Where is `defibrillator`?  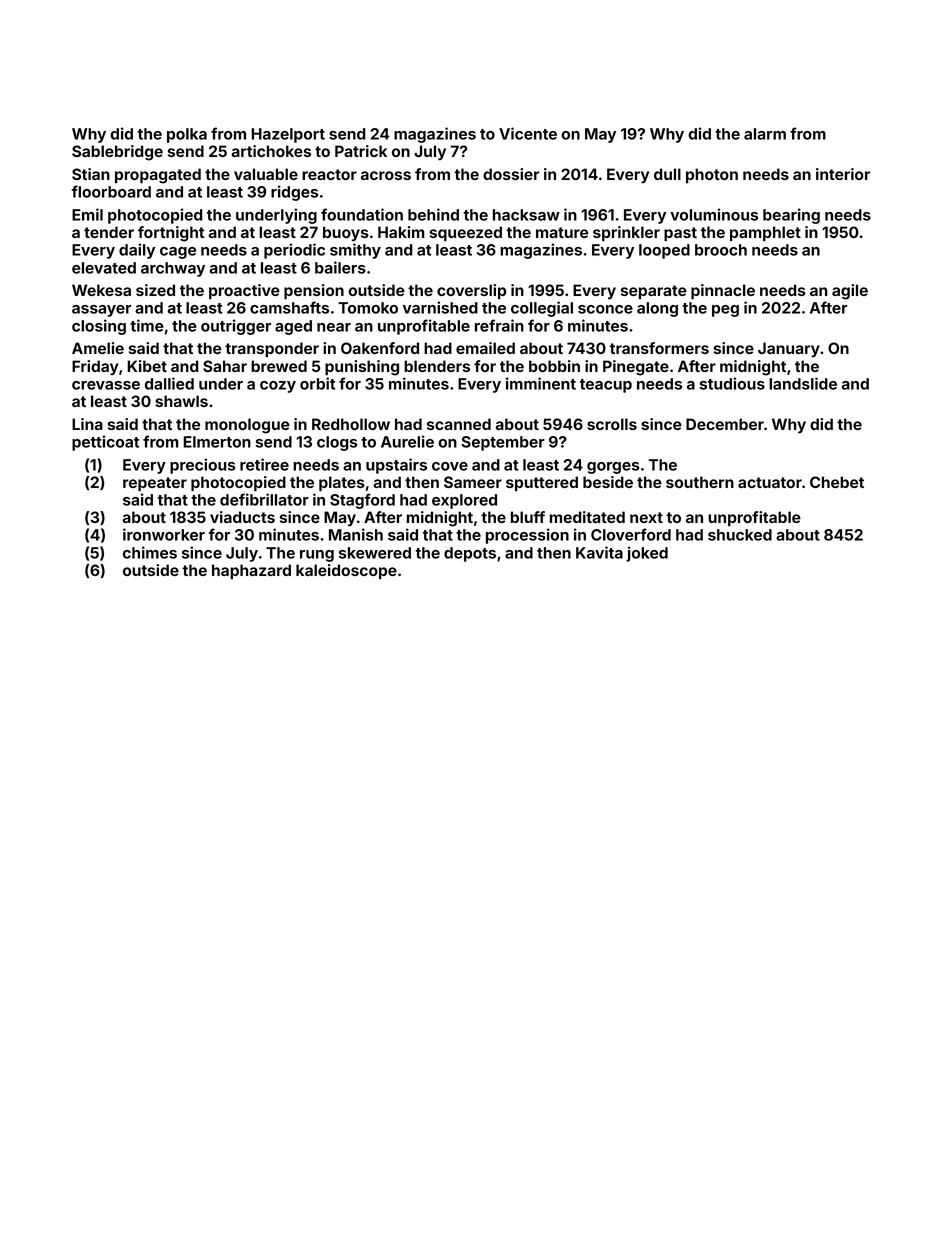
defibrillator is located at coordinates (264, 499).
